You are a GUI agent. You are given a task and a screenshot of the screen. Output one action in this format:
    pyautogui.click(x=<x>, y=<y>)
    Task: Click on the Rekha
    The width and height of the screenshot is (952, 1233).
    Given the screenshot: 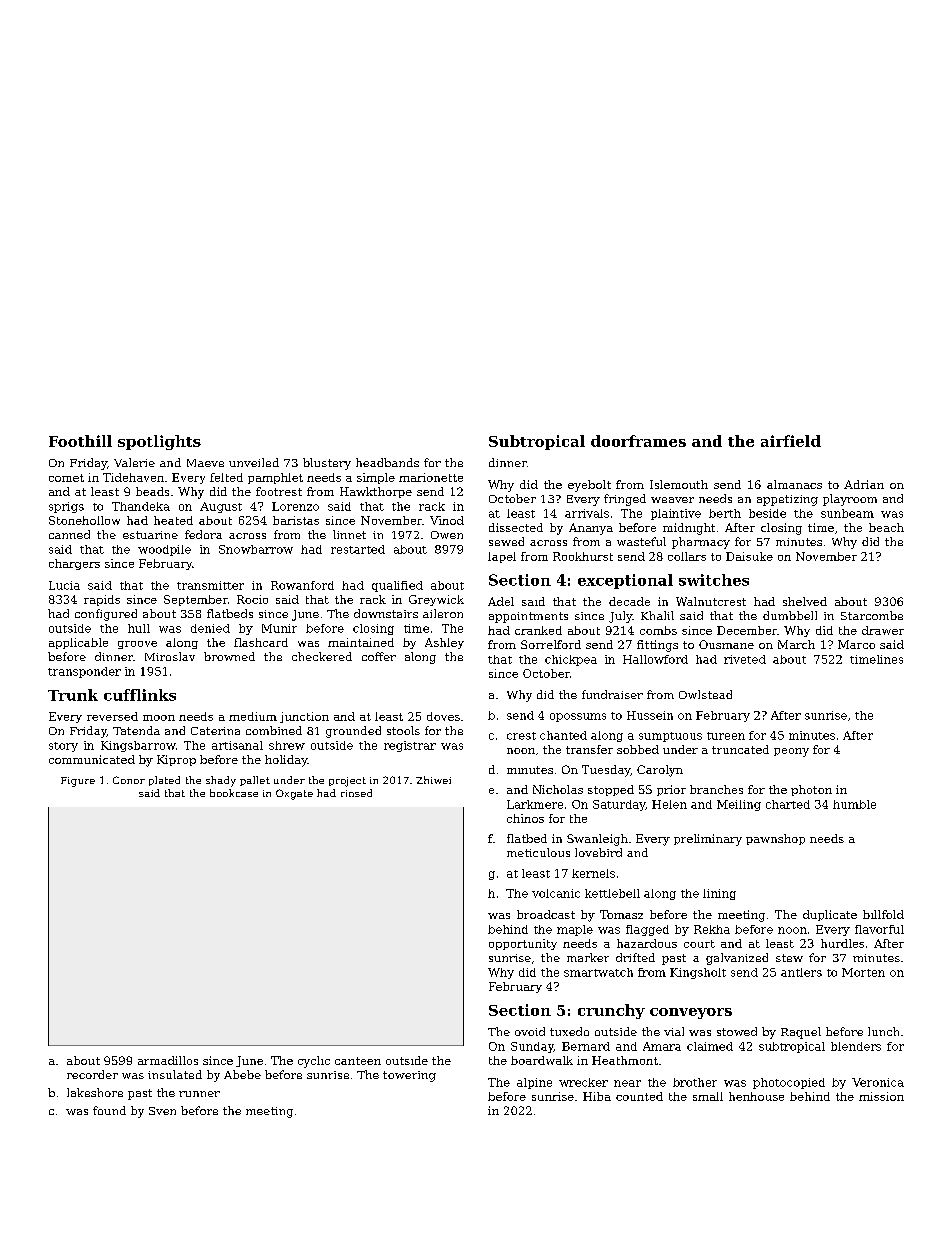 What is the action you would take?
    pyautogui.click(x=712, y=929)
